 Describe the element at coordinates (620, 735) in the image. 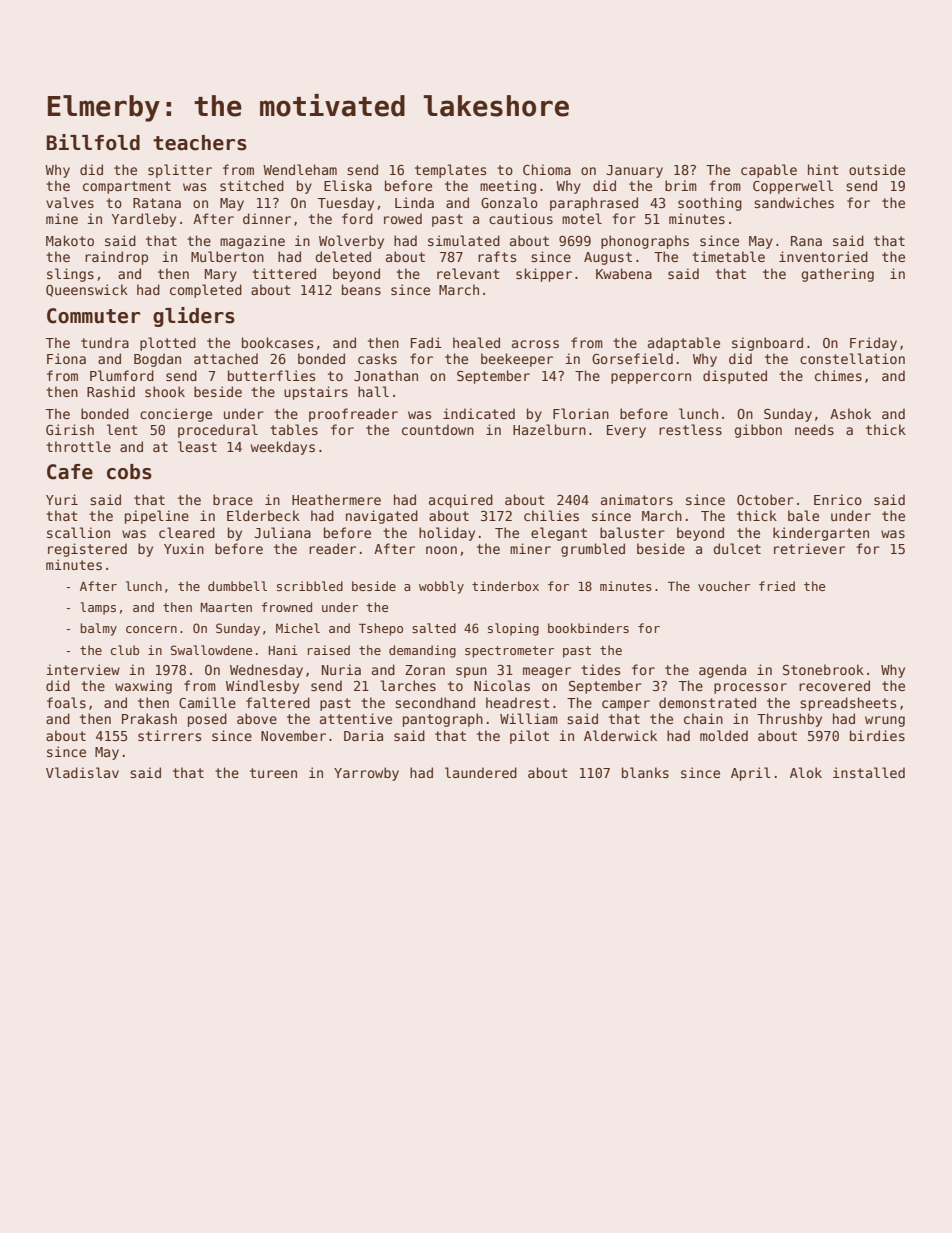

I see `Alderwick` at that location.
